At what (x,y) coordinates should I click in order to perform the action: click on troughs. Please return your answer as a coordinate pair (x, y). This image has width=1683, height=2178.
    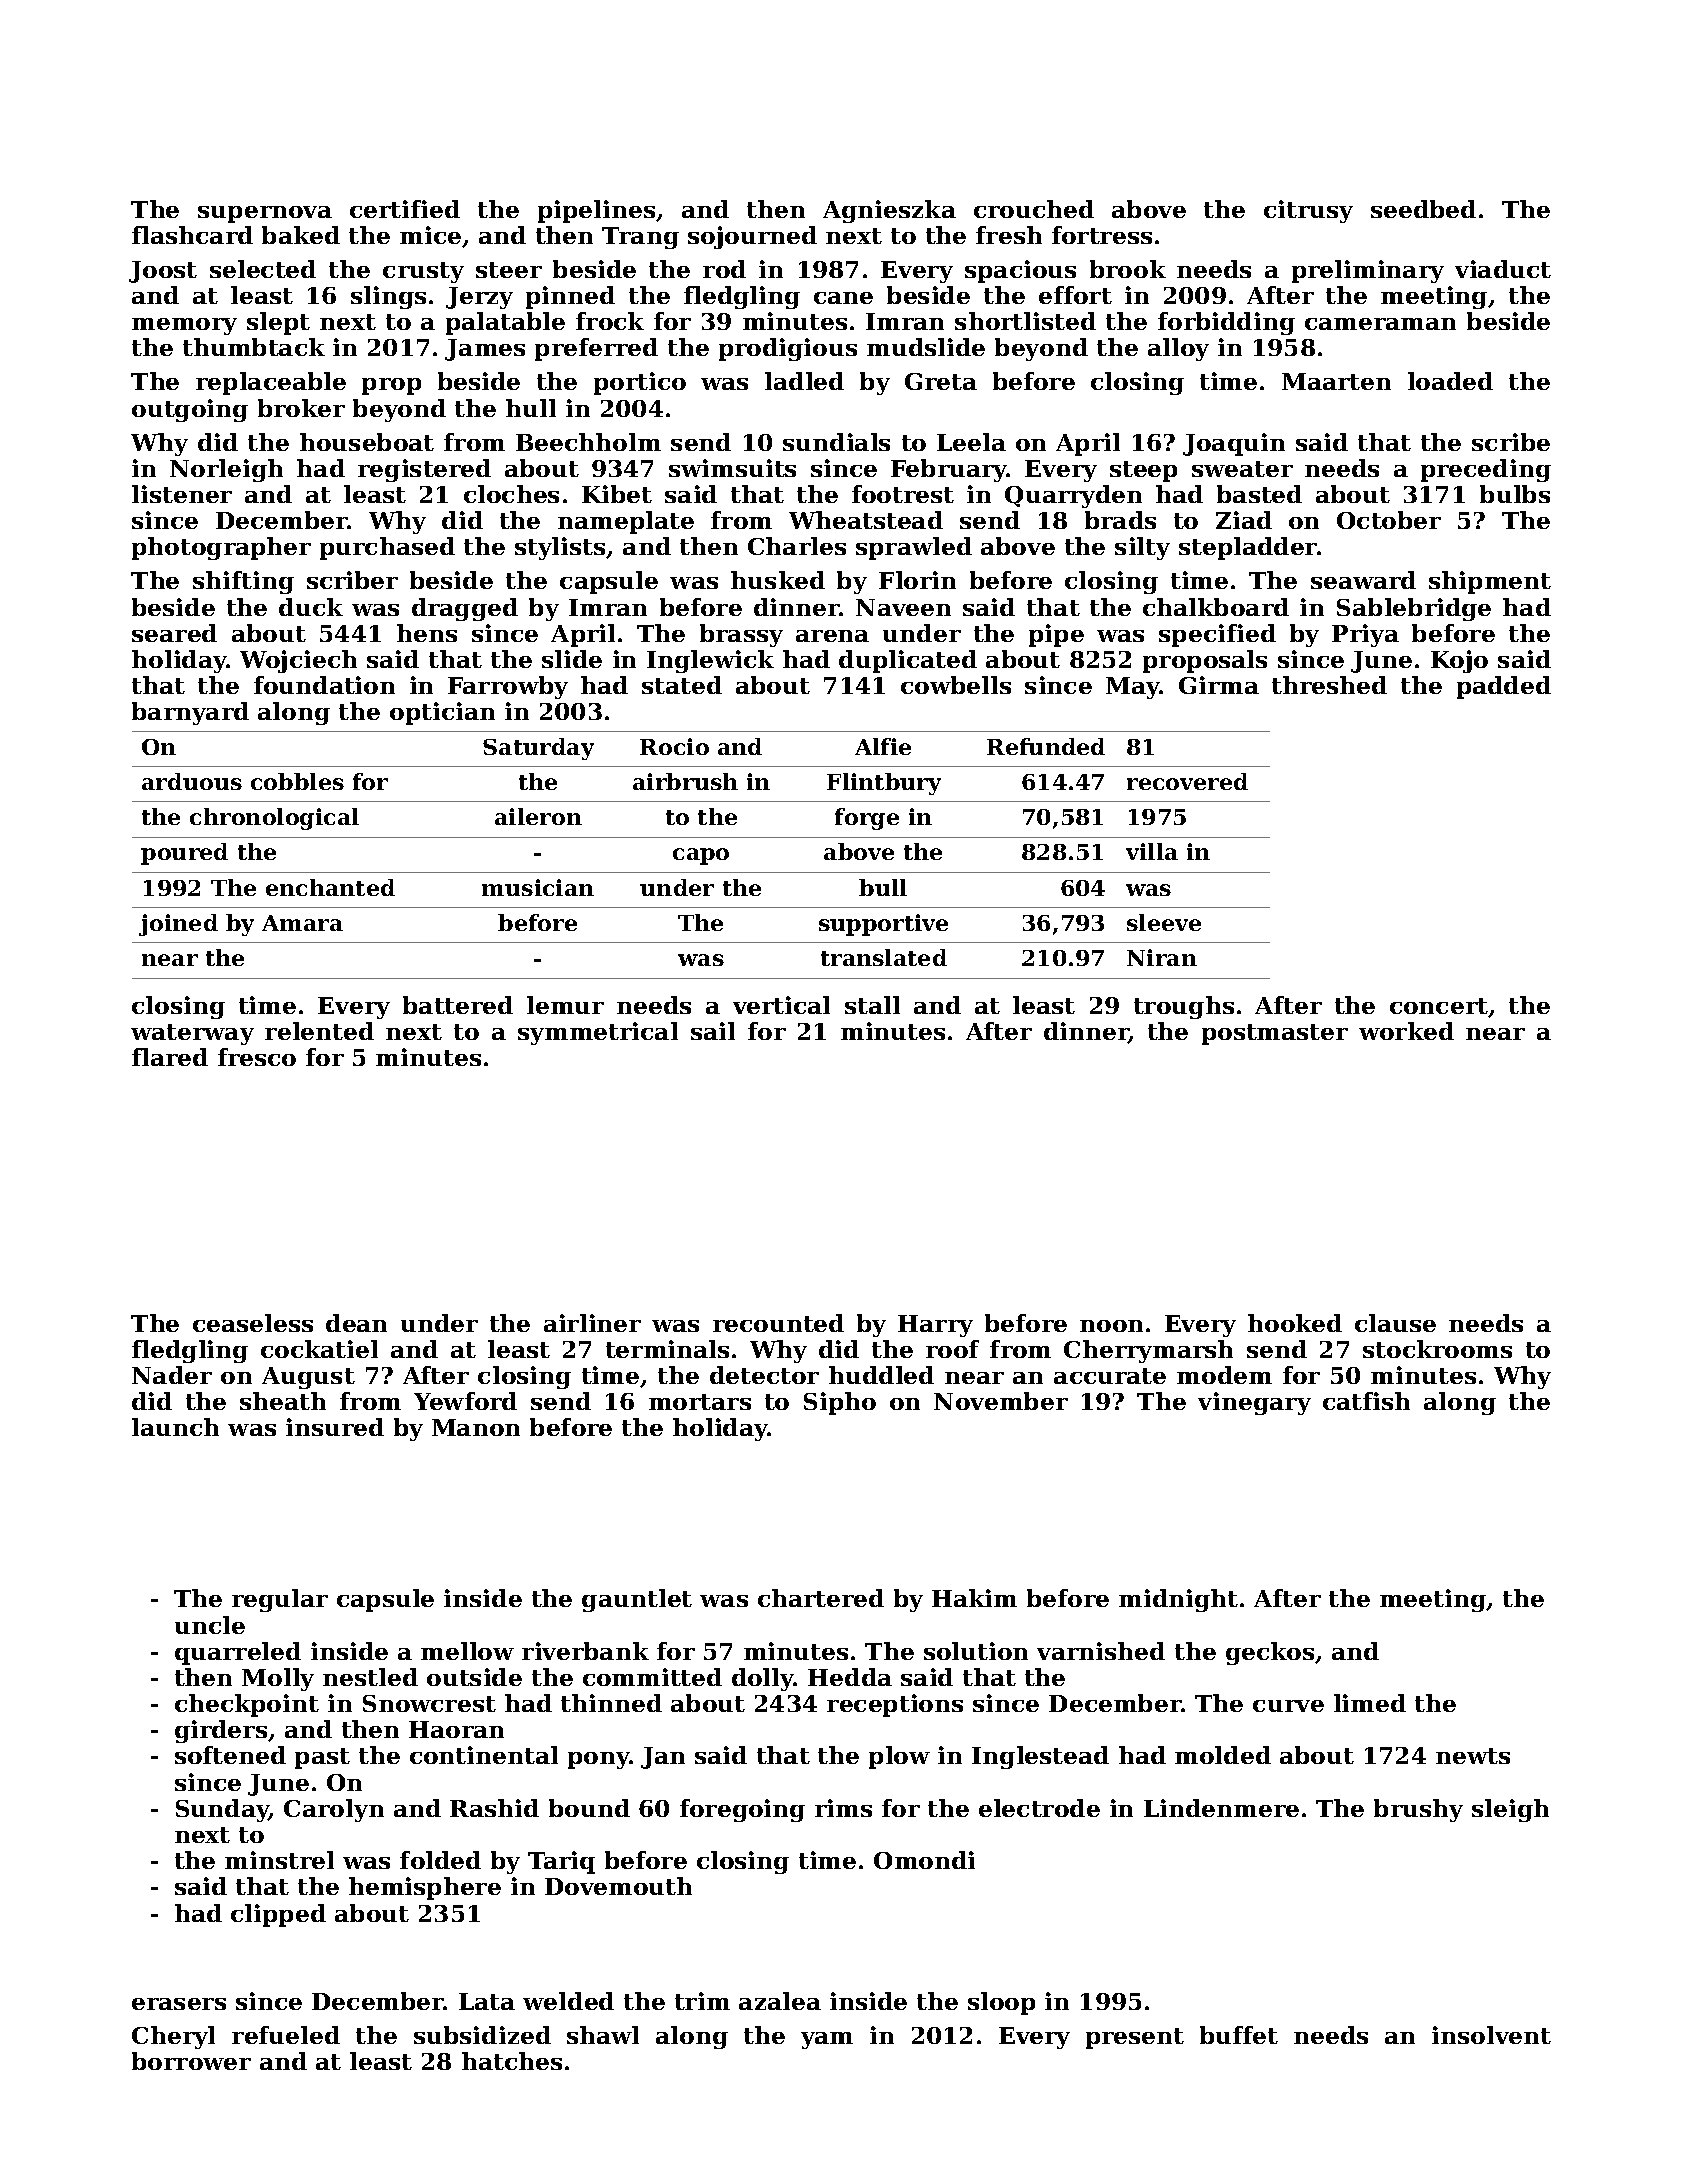
    Looking at the image, I should click on (1184, 1007).
